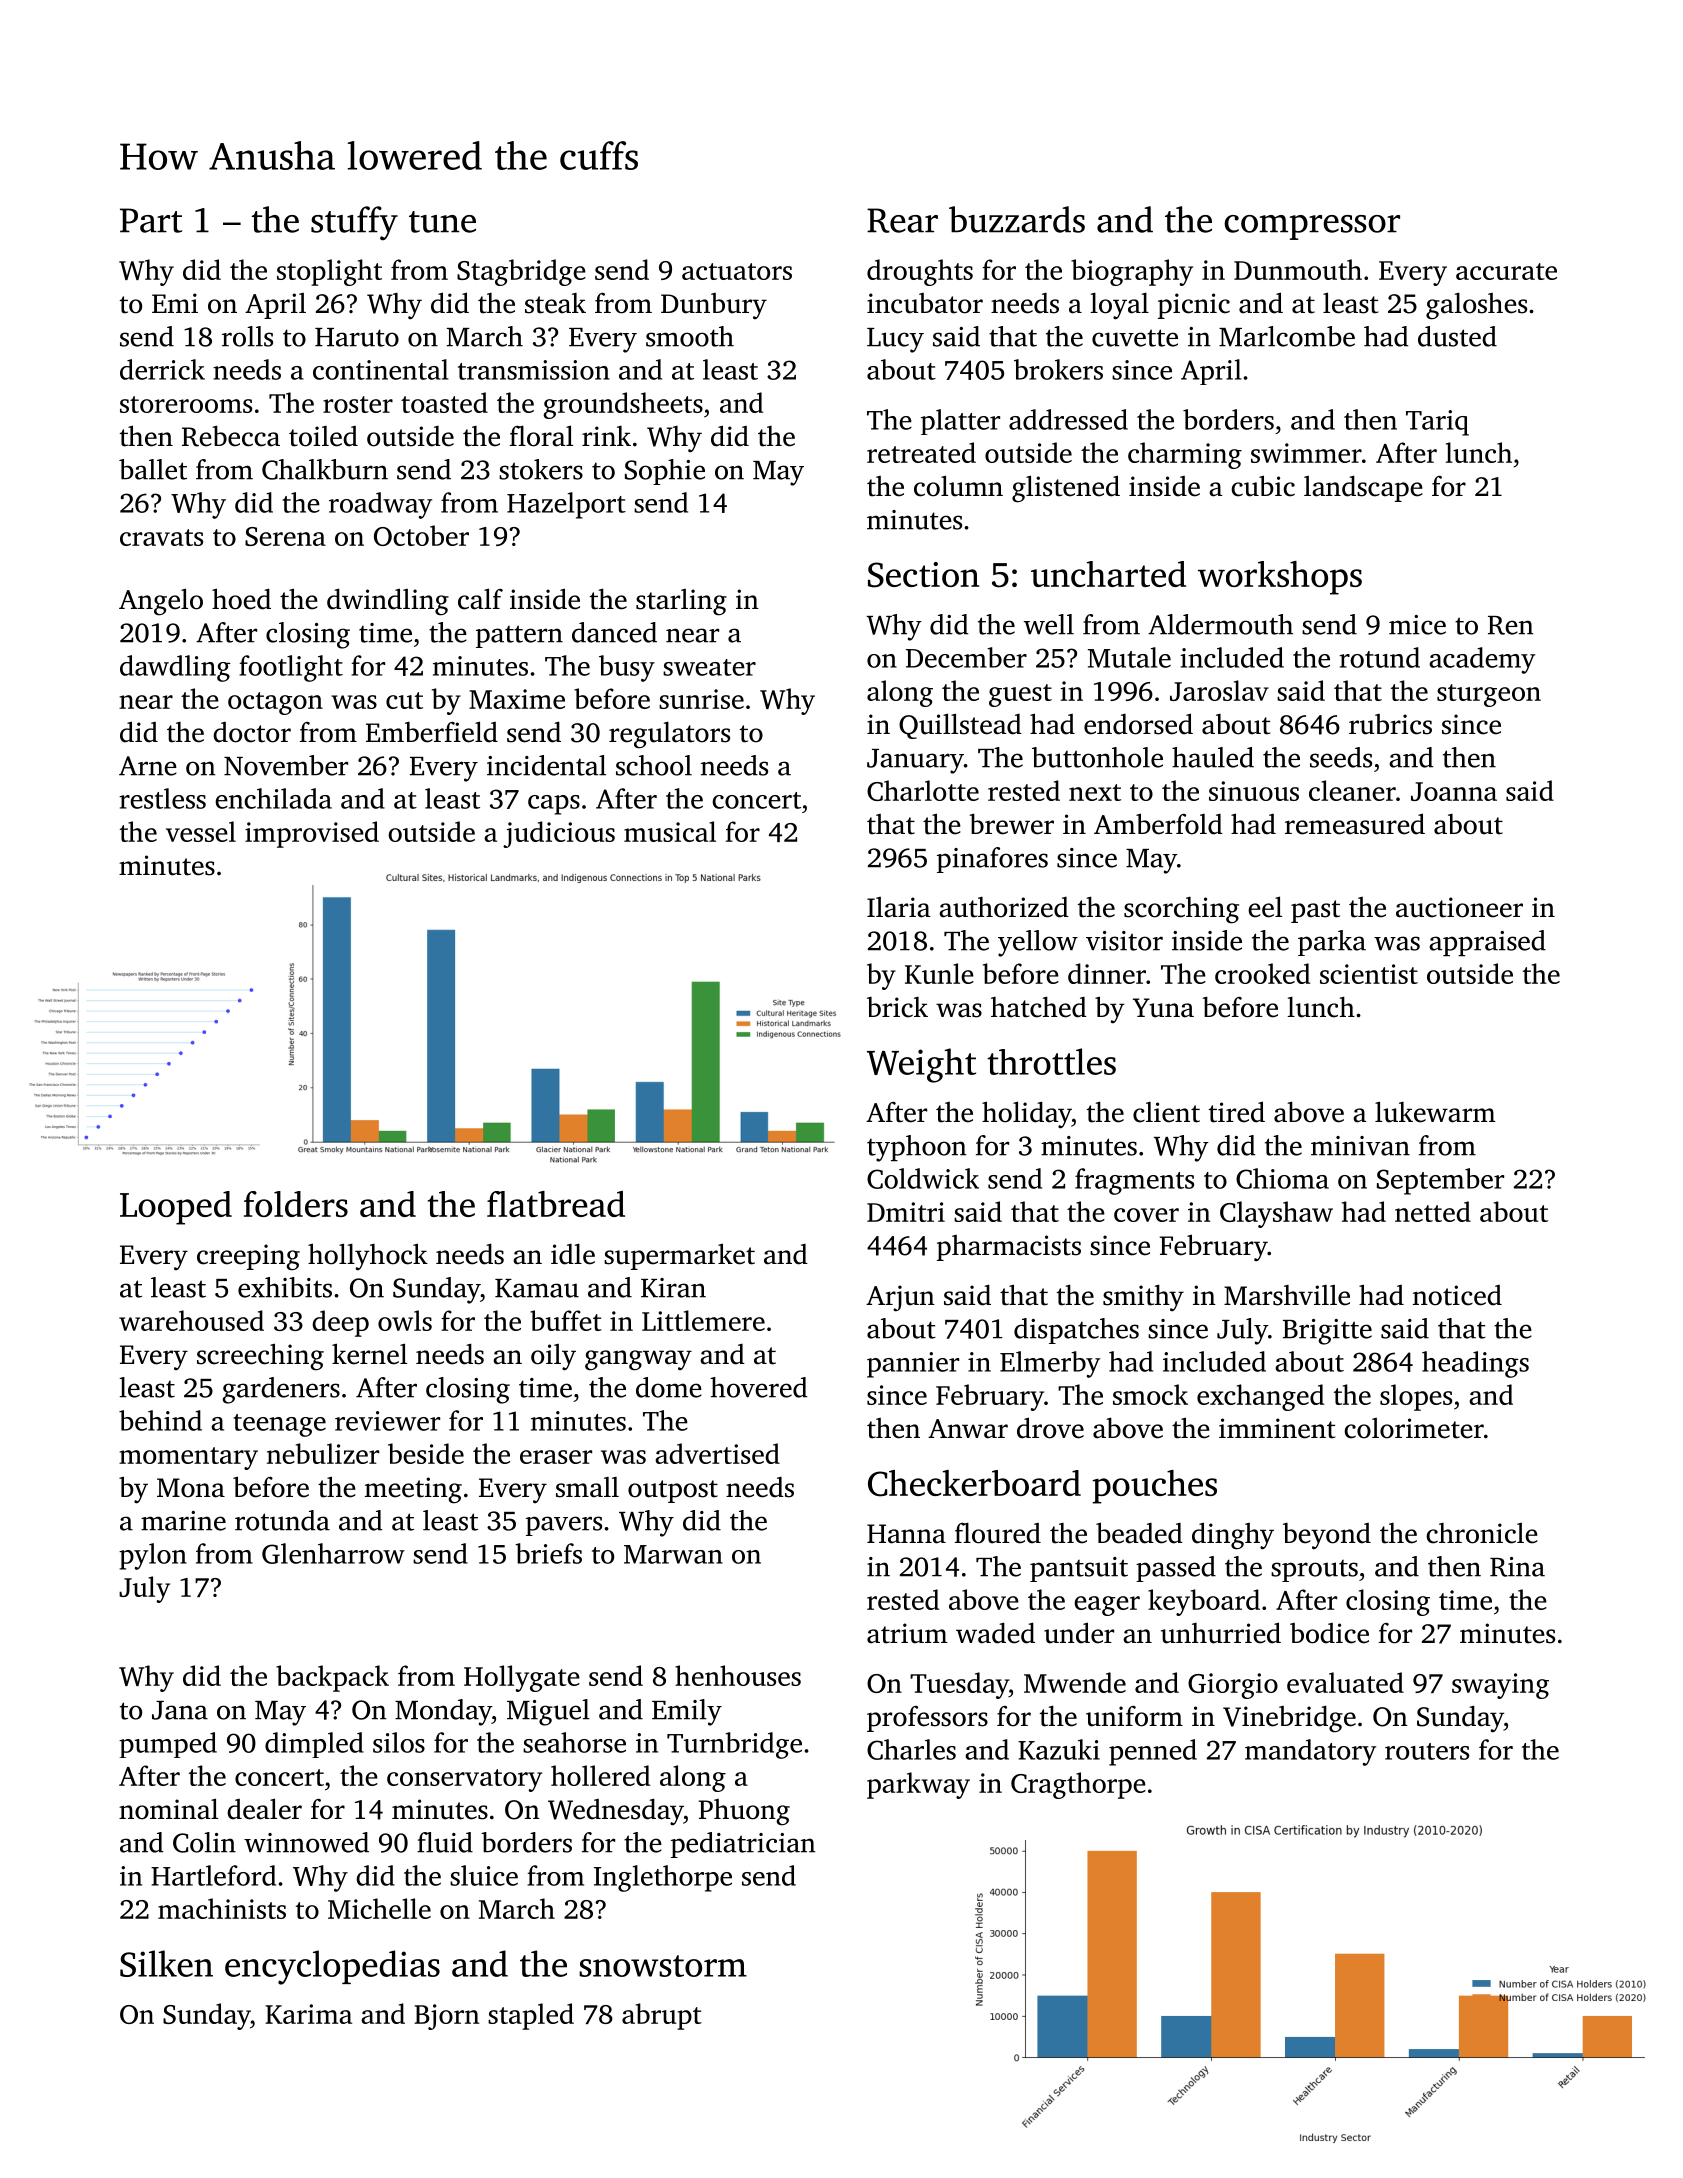 The width and height of the screenshot is (1683, 2178). What do you see at coordinates (737, 271) in the screenshot?
I see `actuators` at bounding box center [737, 271].
